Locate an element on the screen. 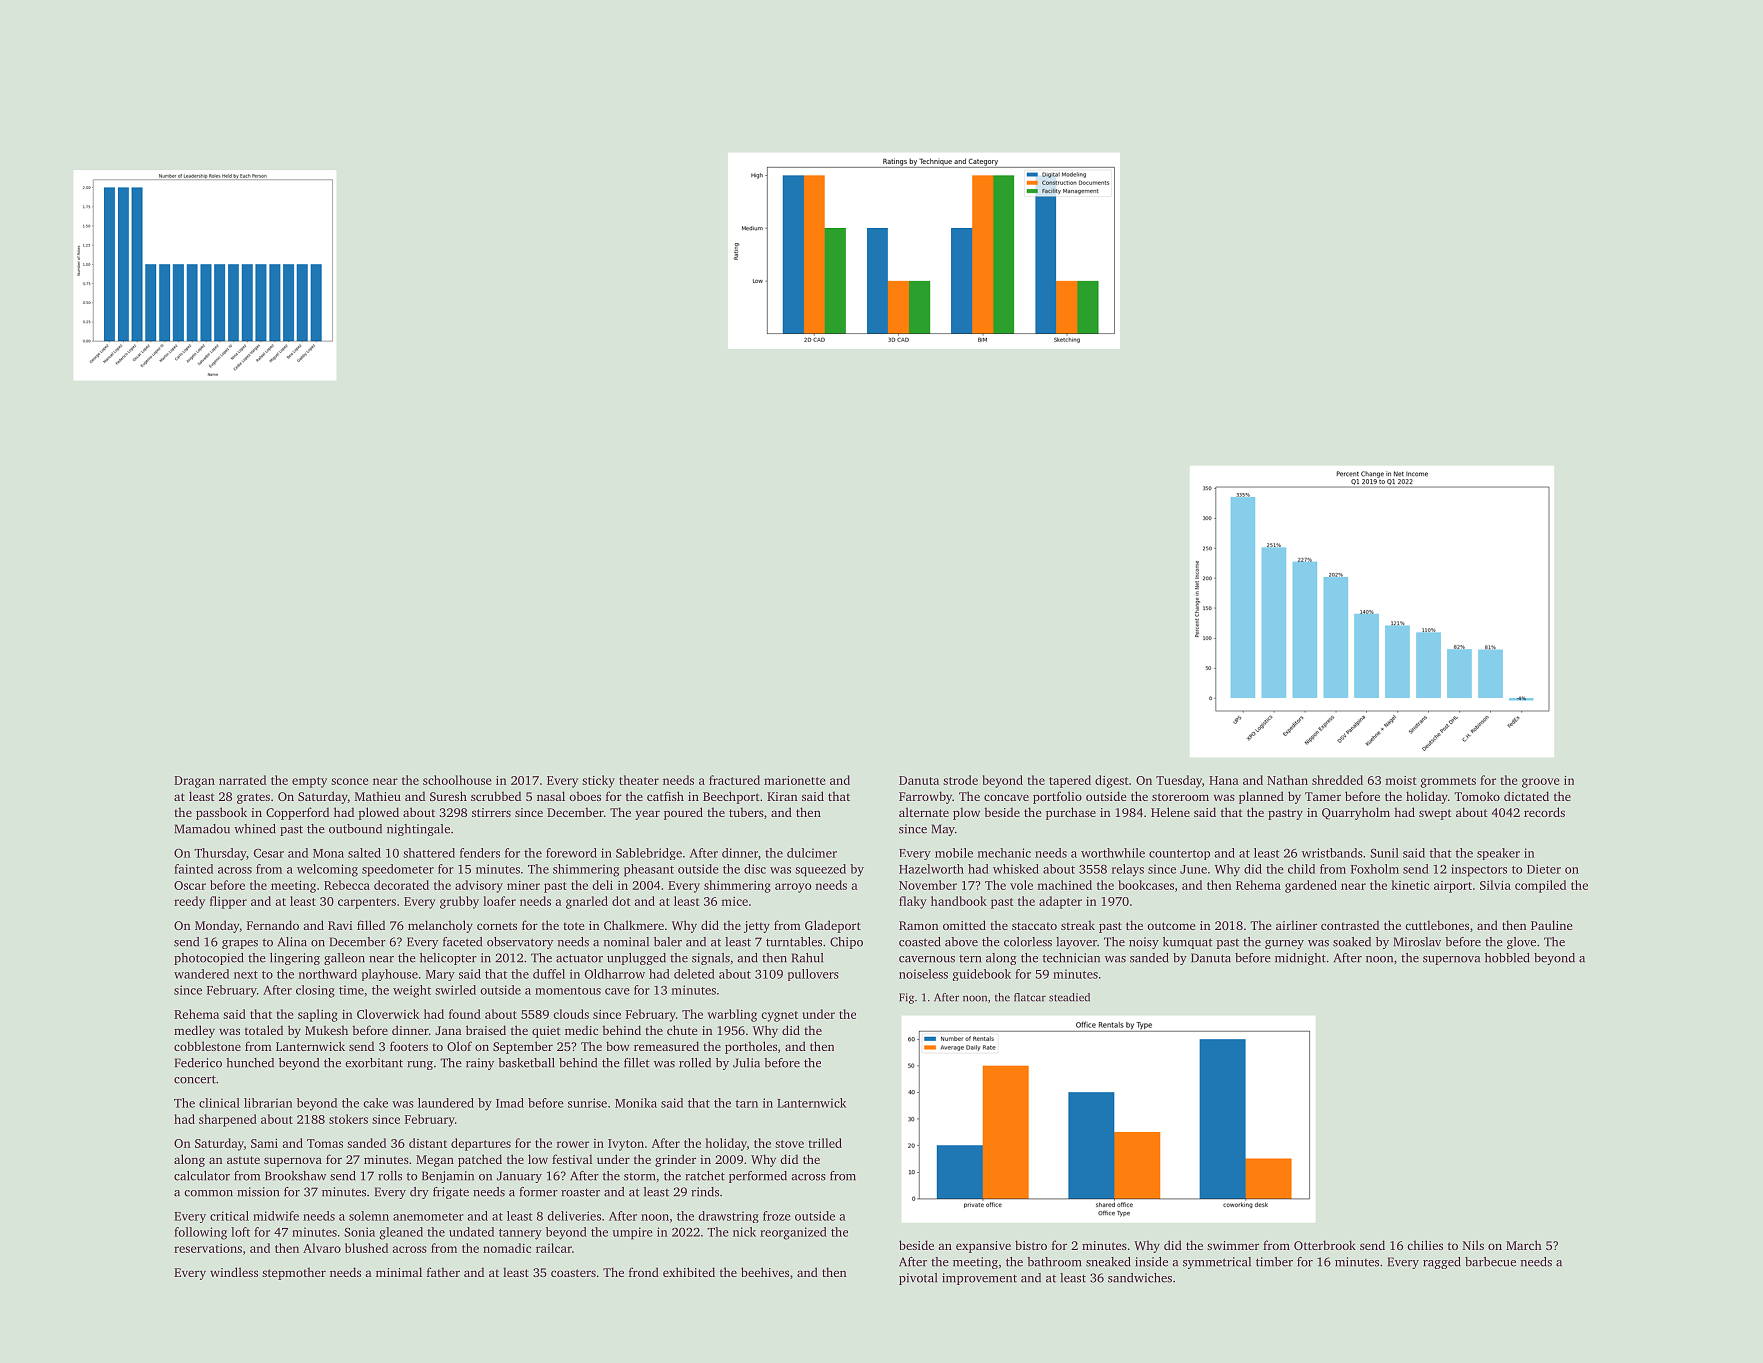 This screenshot has width=1763, height=1363. cuttlebones is located at coordinates (1437, 925).
